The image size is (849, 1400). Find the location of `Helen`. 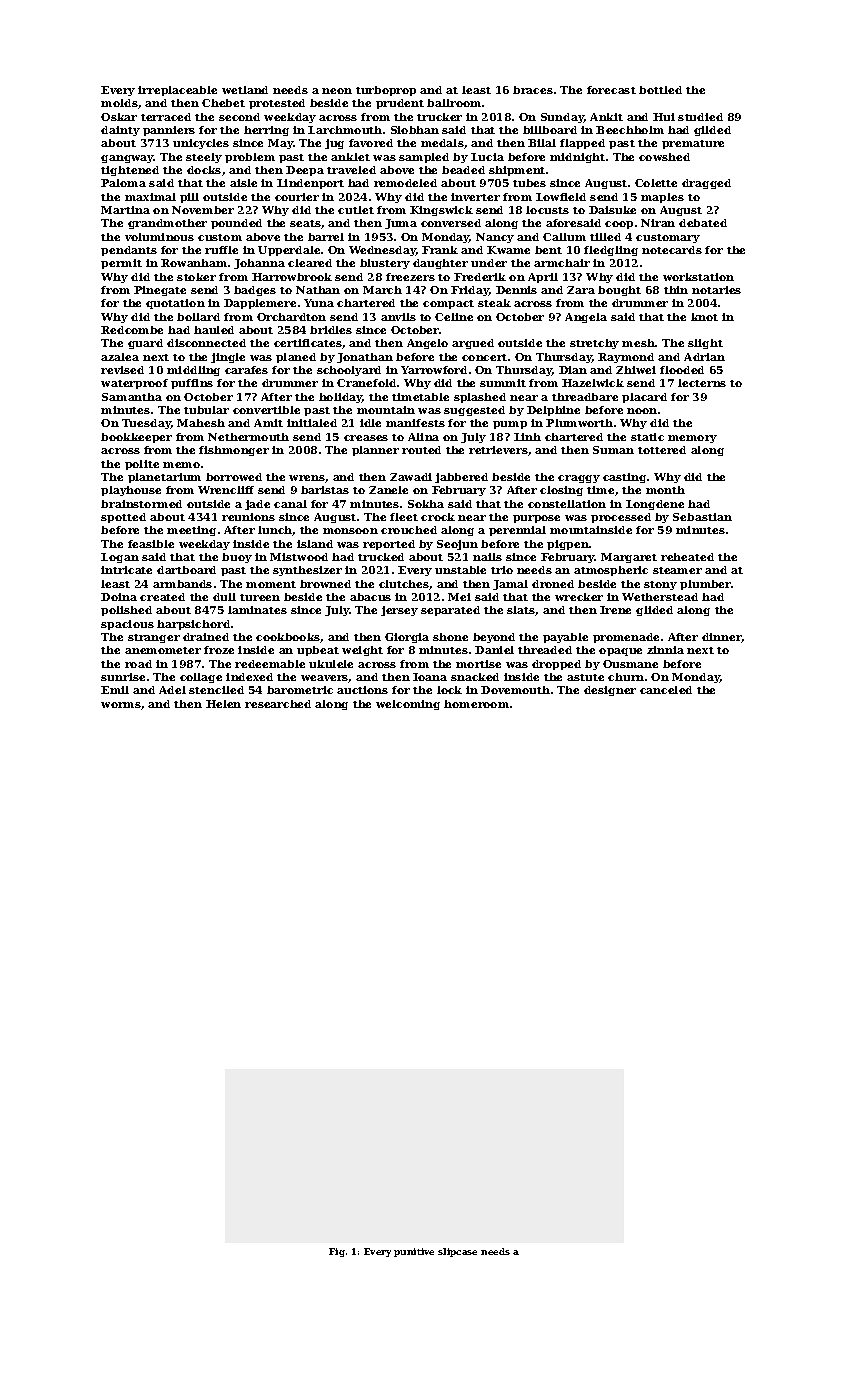

Helen is located at coordinates (223, 704).
